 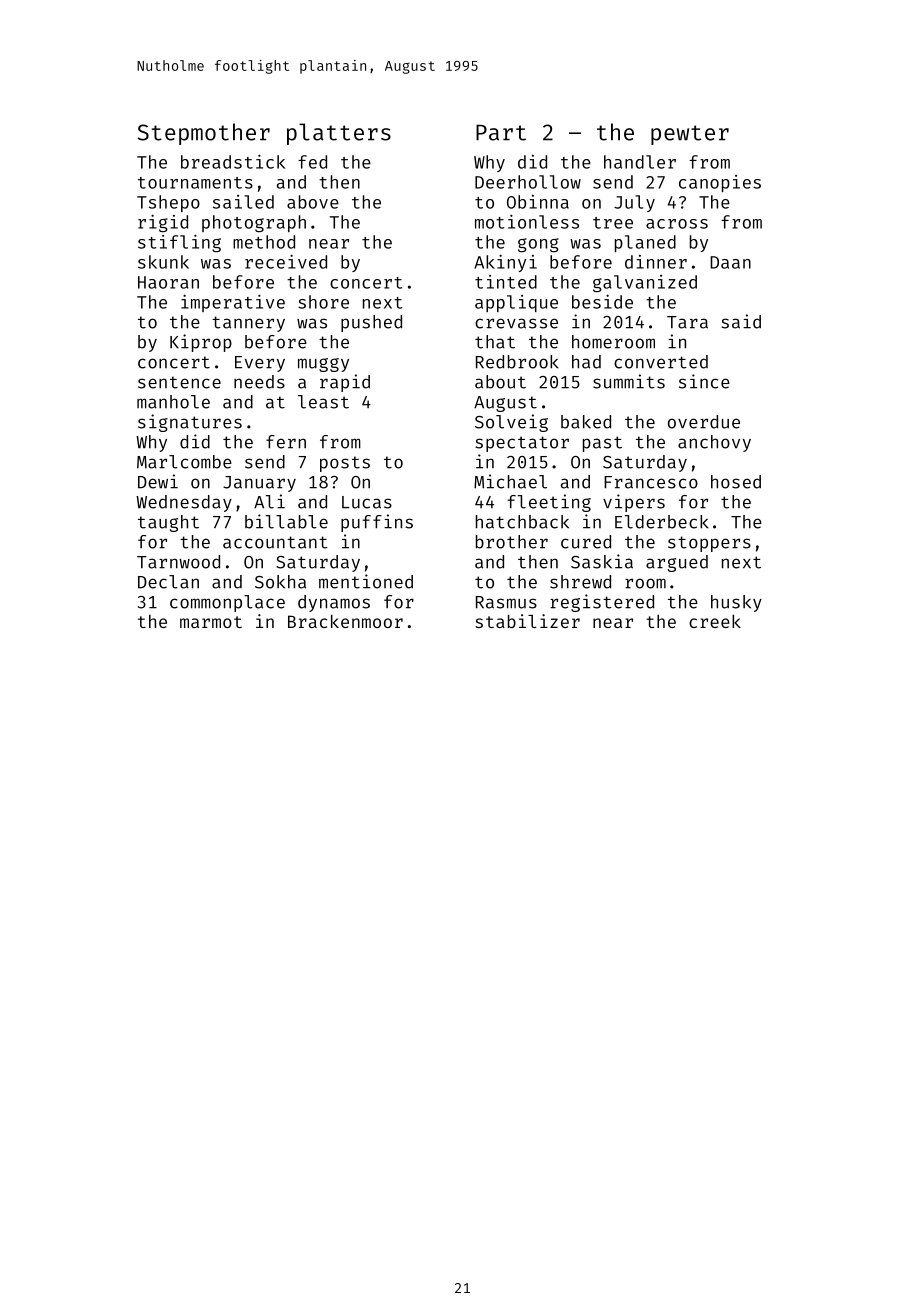 I want to click on baked, so click(x=586, y=422).
